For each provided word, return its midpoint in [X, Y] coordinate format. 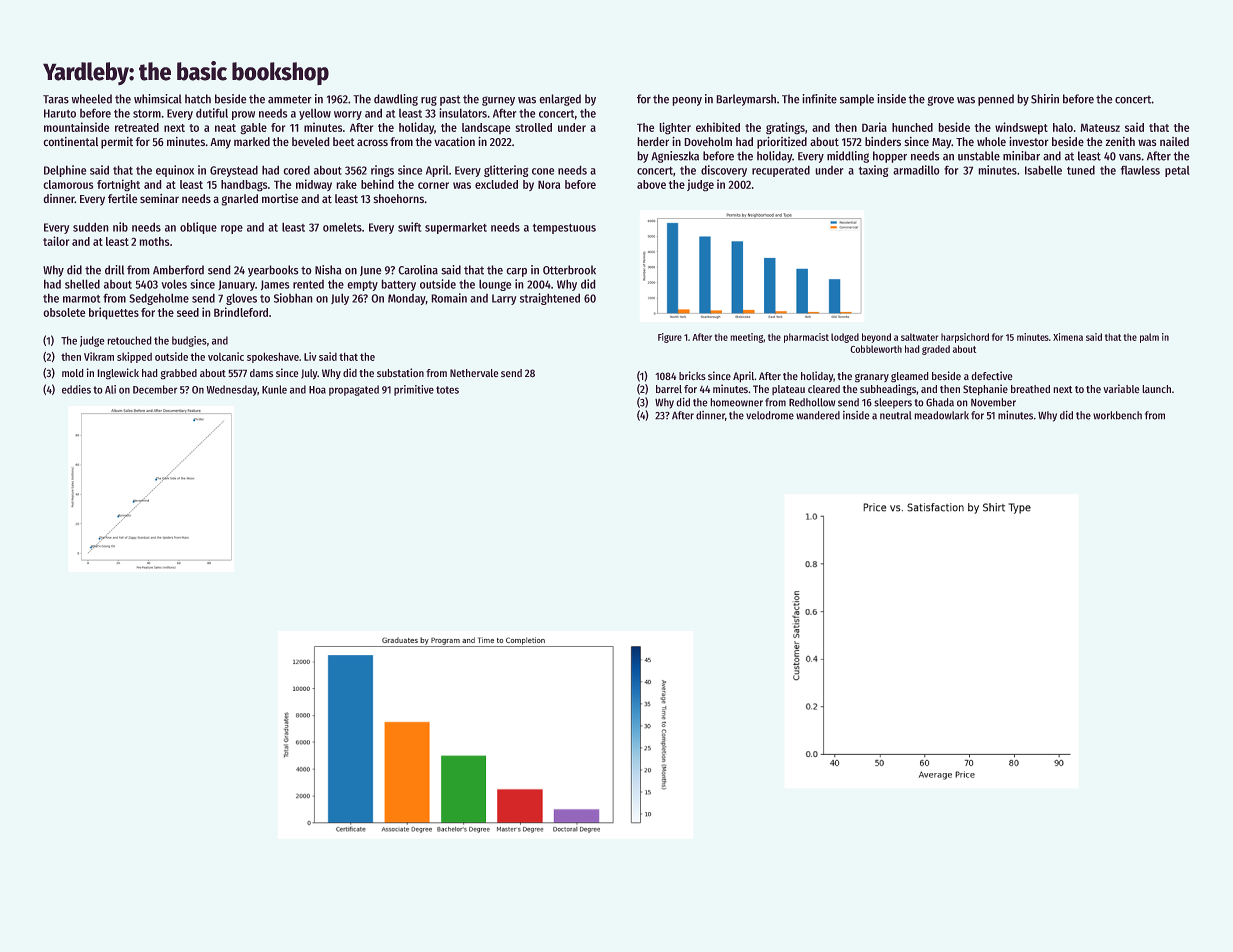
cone [543, 171]
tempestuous [564, 228]
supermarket [456, 228]
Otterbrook [569, 270]
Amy [220, 143]
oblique [198, 228]
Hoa [317, 390]
